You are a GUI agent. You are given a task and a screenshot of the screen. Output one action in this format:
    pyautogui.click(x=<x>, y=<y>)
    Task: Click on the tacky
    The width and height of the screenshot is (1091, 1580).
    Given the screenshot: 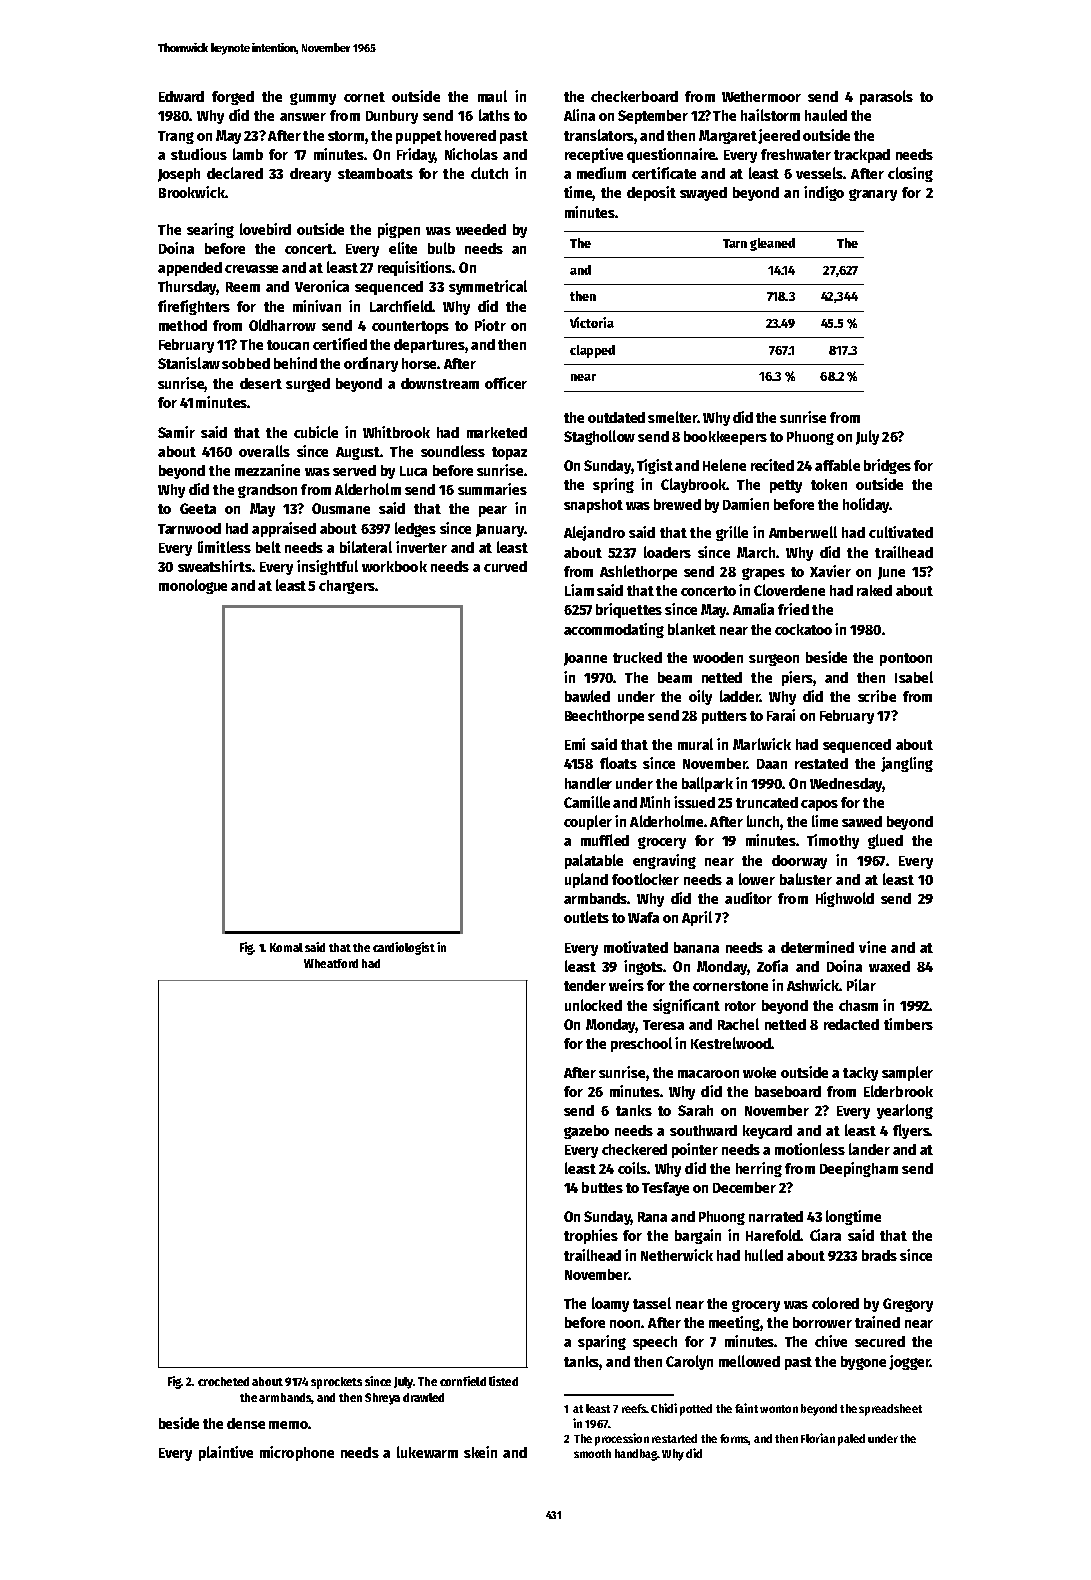 What is the action you would take?
    pyautogui.click(x=860, y=1074)
